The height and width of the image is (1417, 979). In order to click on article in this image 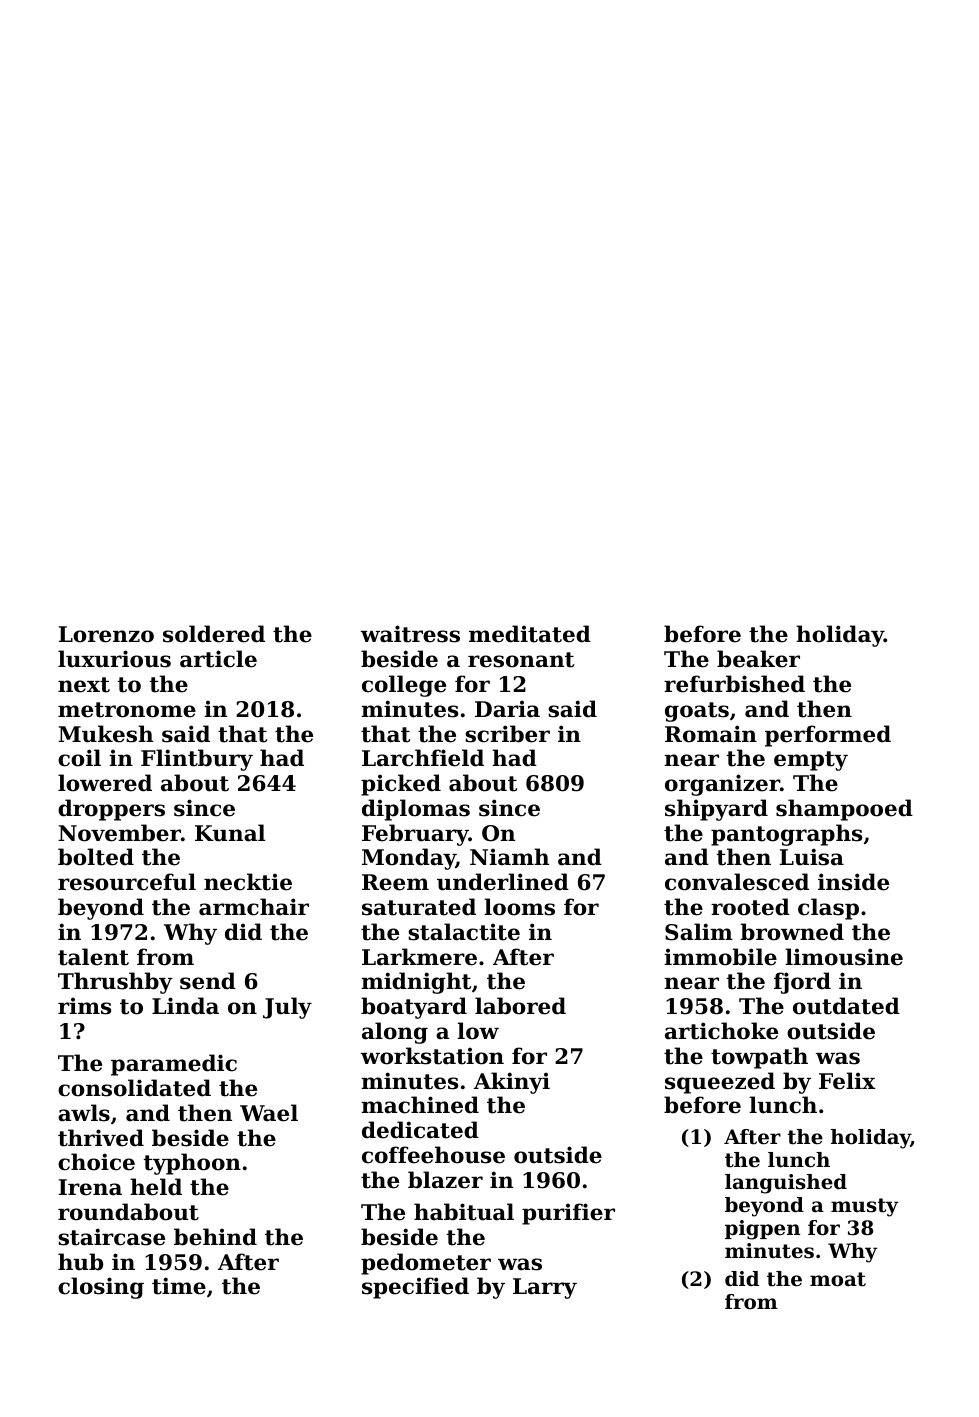, I will do `click(218, 659)`.
